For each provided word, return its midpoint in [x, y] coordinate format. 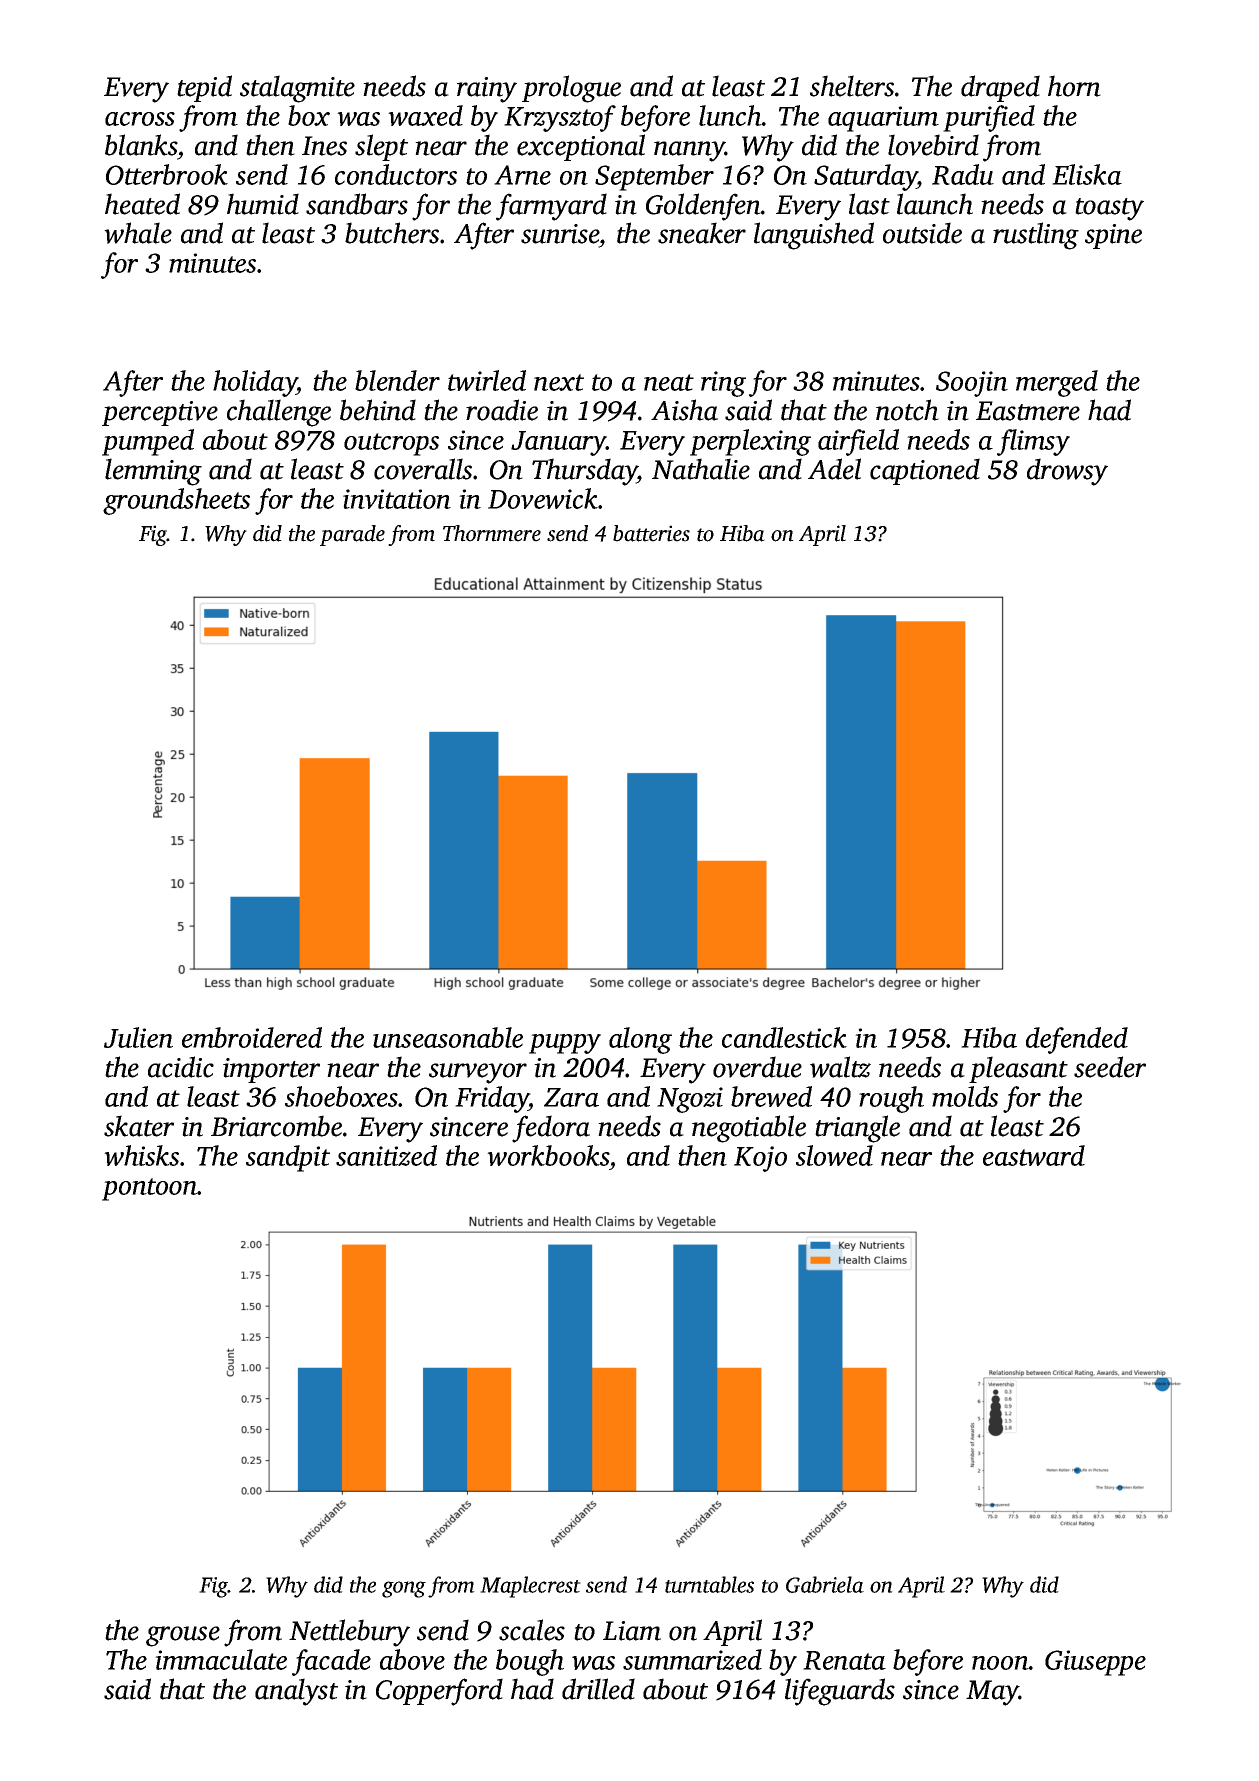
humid [263, 204]
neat [669, 382]
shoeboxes [341, 1096]
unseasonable [448, 1037]
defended [1077, 1040]
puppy [565, 1044]
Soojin [972, 384]
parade [352, 535]
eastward [1034, 1155]
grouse [183, 1636]
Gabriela [825, 1584]
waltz [840, 1067]
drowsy [1067, 472]
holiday [255, 383]
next [559, 382]
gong [404, 1589]
